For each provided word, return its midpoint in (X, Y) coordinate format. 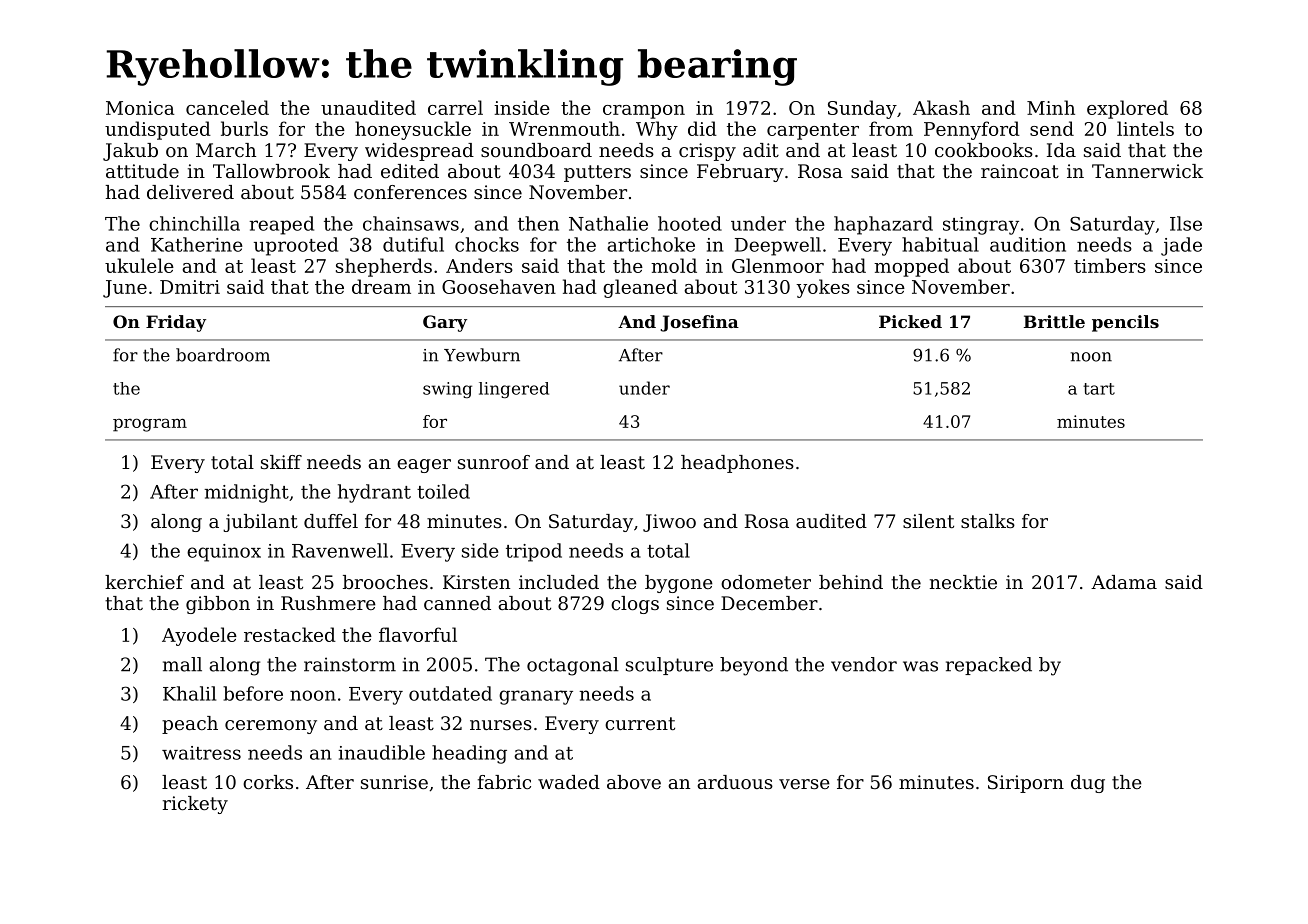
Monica (140, 108)
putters (597, 173)
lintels (1145, 128)
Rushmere (328, 603)
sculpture (669, 666)
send (1052, 128)
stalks (988, 521)
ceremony (271, 727)
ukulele (139, 265)
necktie (963, 582)
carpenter (813, 131)
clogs (635, 605)
